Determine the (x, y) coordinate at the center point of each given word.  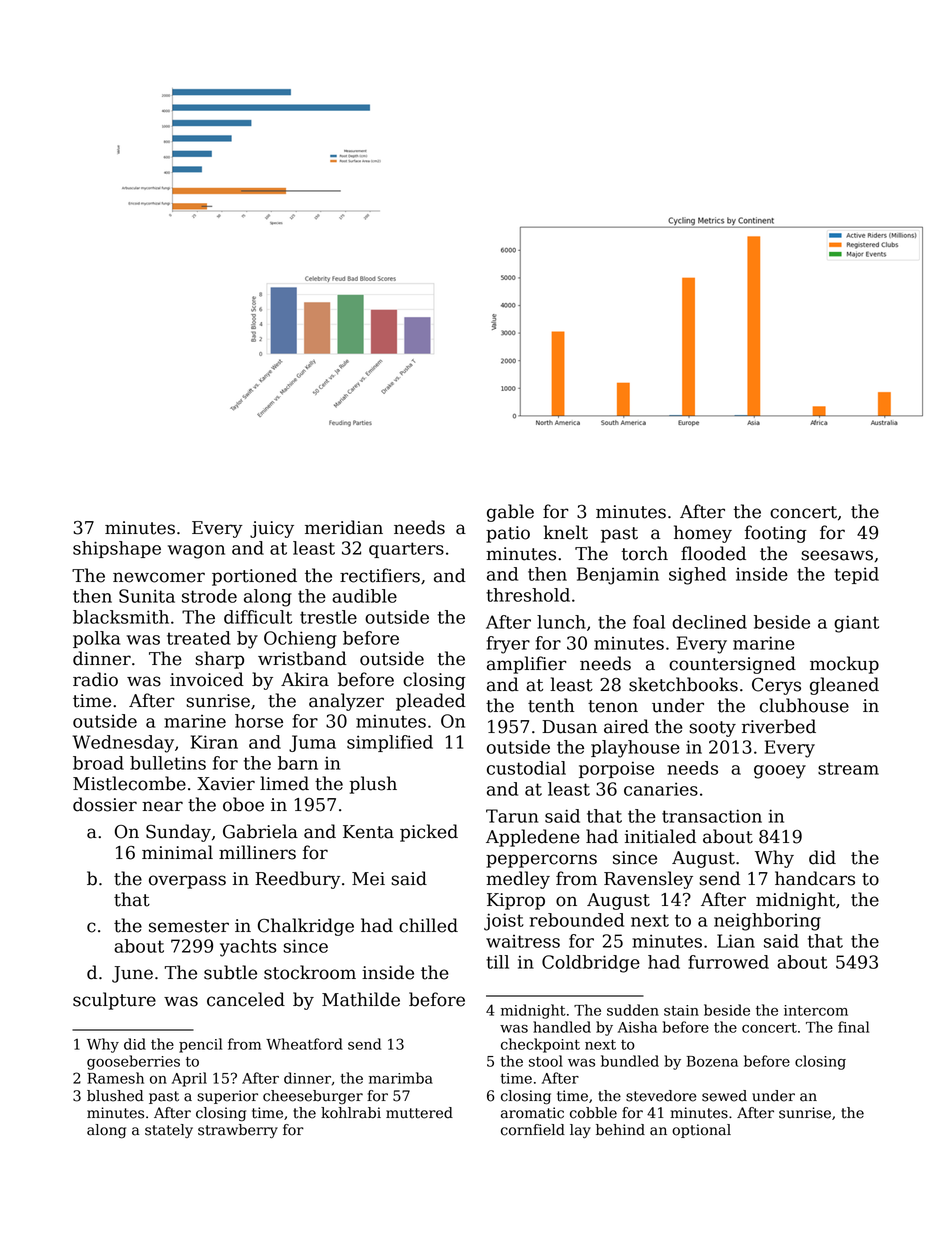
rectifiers (380, 575)
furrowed (728, 962)
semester (189, 926)
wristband (302, 658)
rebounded (577, 920)
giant (856, 624)
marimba (401, 1078)
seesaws (837, 555)
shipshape (117, 549)
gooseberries (133, 1062)
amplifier (527, 665)
